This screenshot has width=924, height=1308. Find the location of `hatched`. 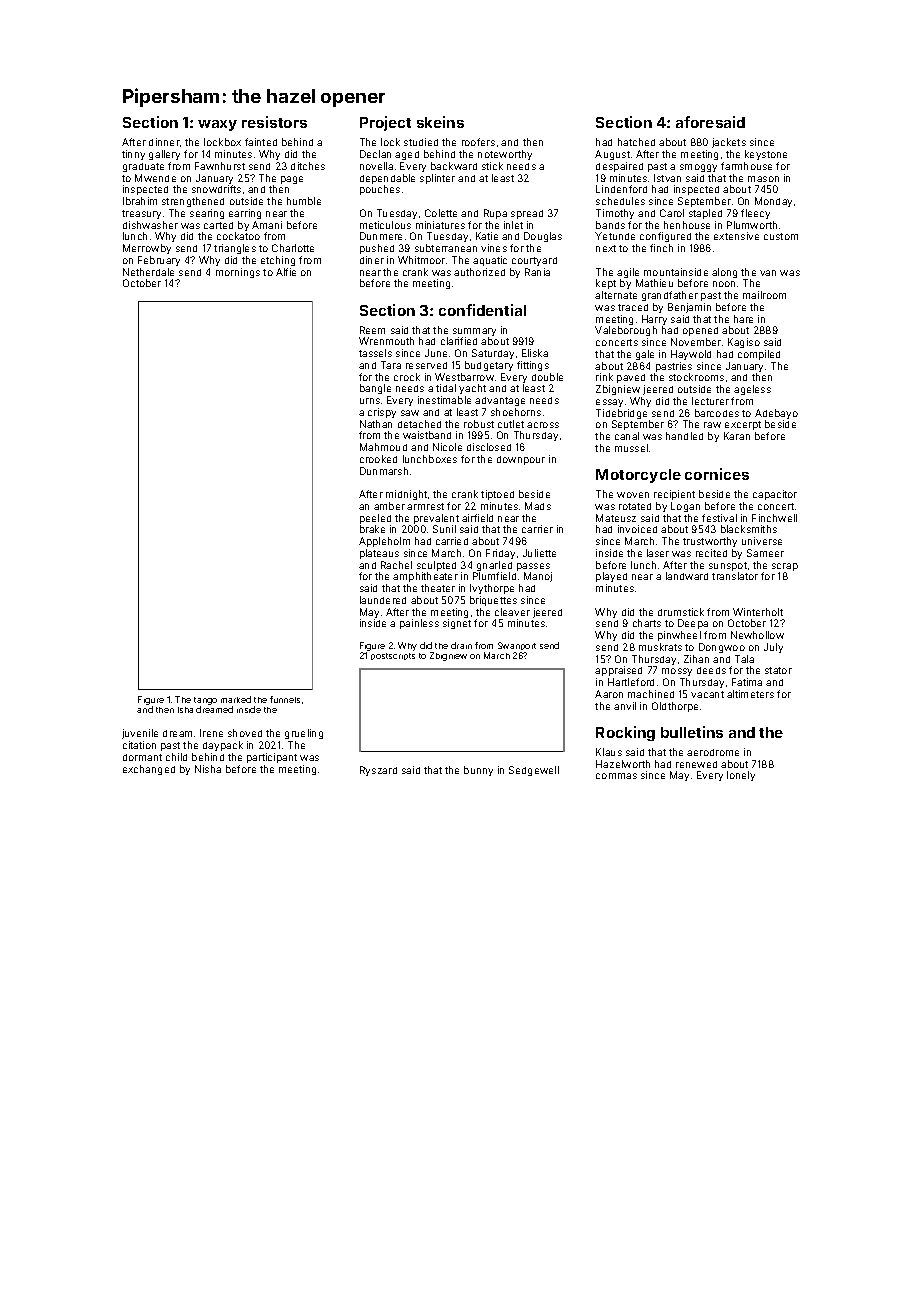

hatched is located at coordinates (636, 142).
